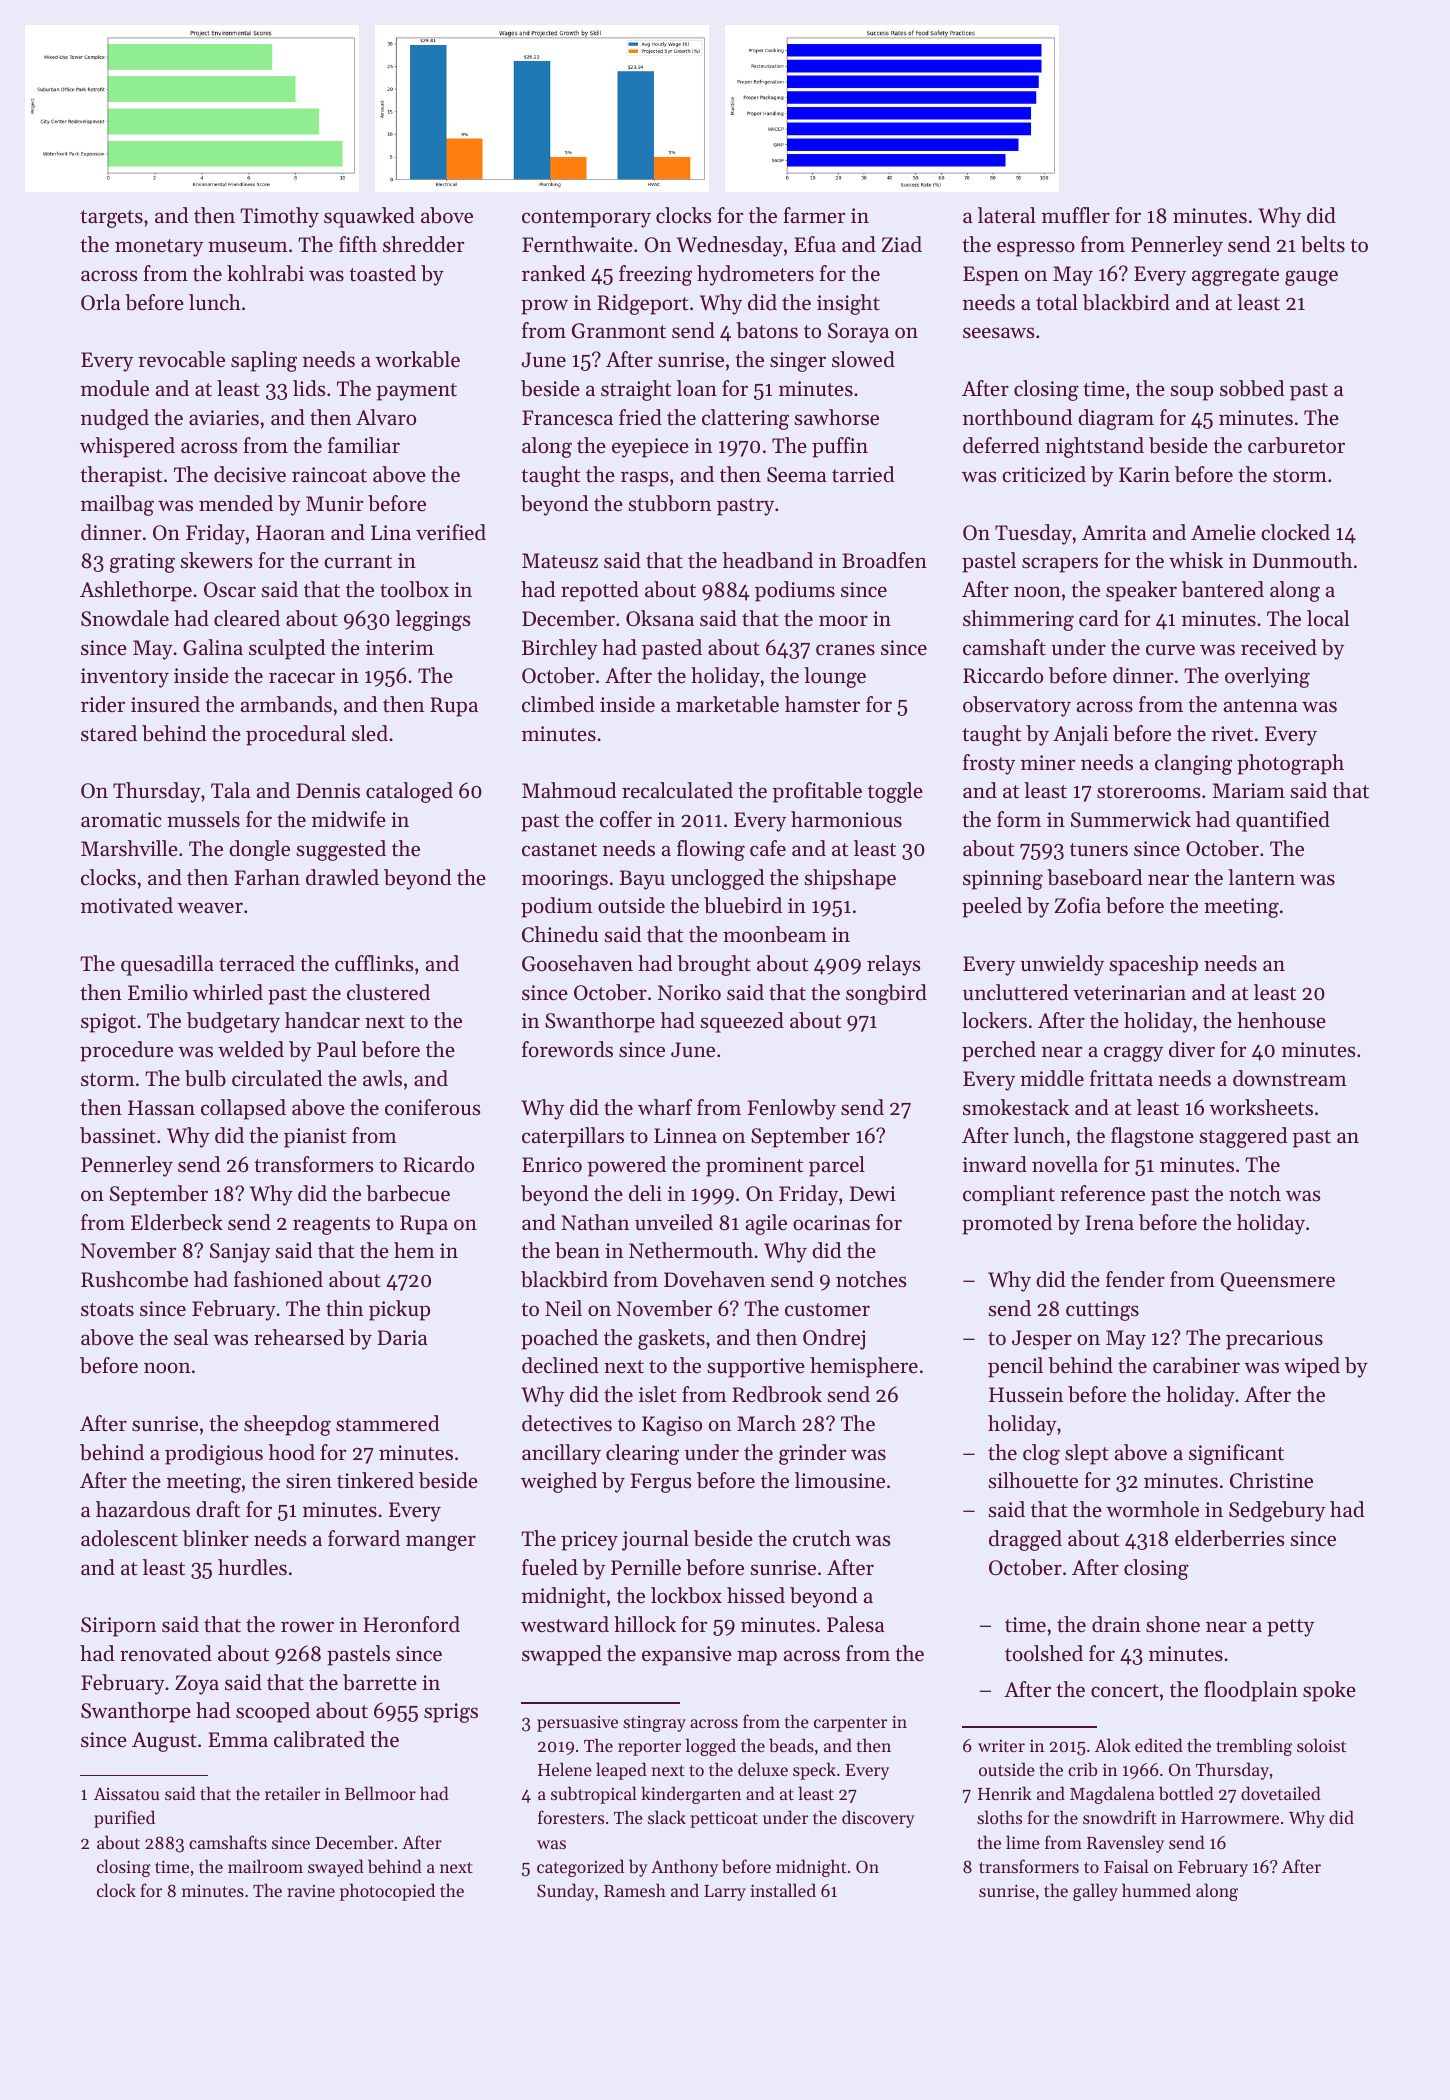 This screenshot has height=2100, width=1450. Describe the element at coordinates (665, 1107) in the screenshot. I see `wharf` at that location.
